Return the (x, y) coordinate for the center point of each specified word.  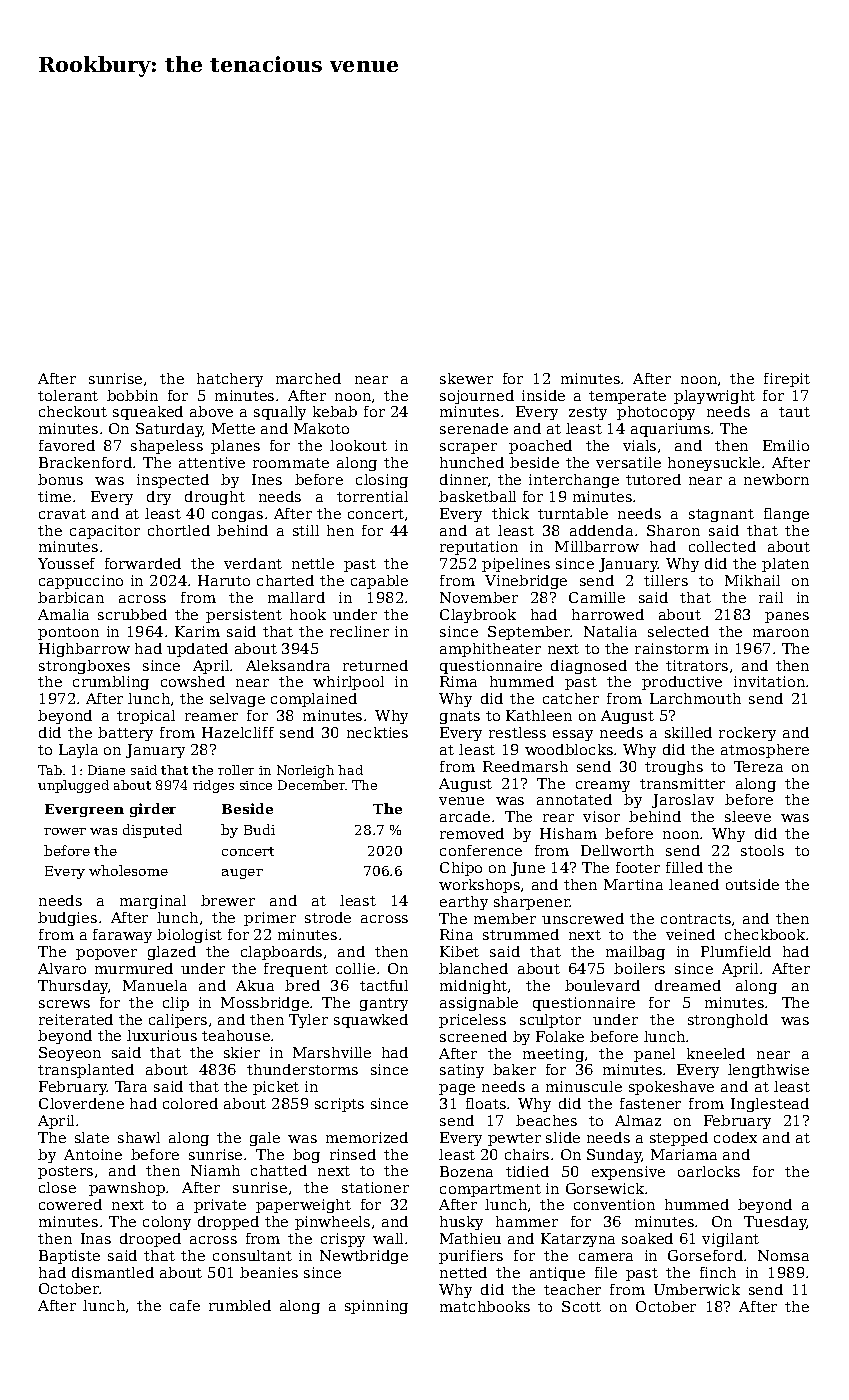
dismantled (113, 1272)
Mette (233, 428)
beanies (269, 1272)
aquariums (670, 430)
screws (64, 1004)
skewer (466, 378)
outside (752, 884)
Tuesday (775, 1223)
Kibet (459, 951)
